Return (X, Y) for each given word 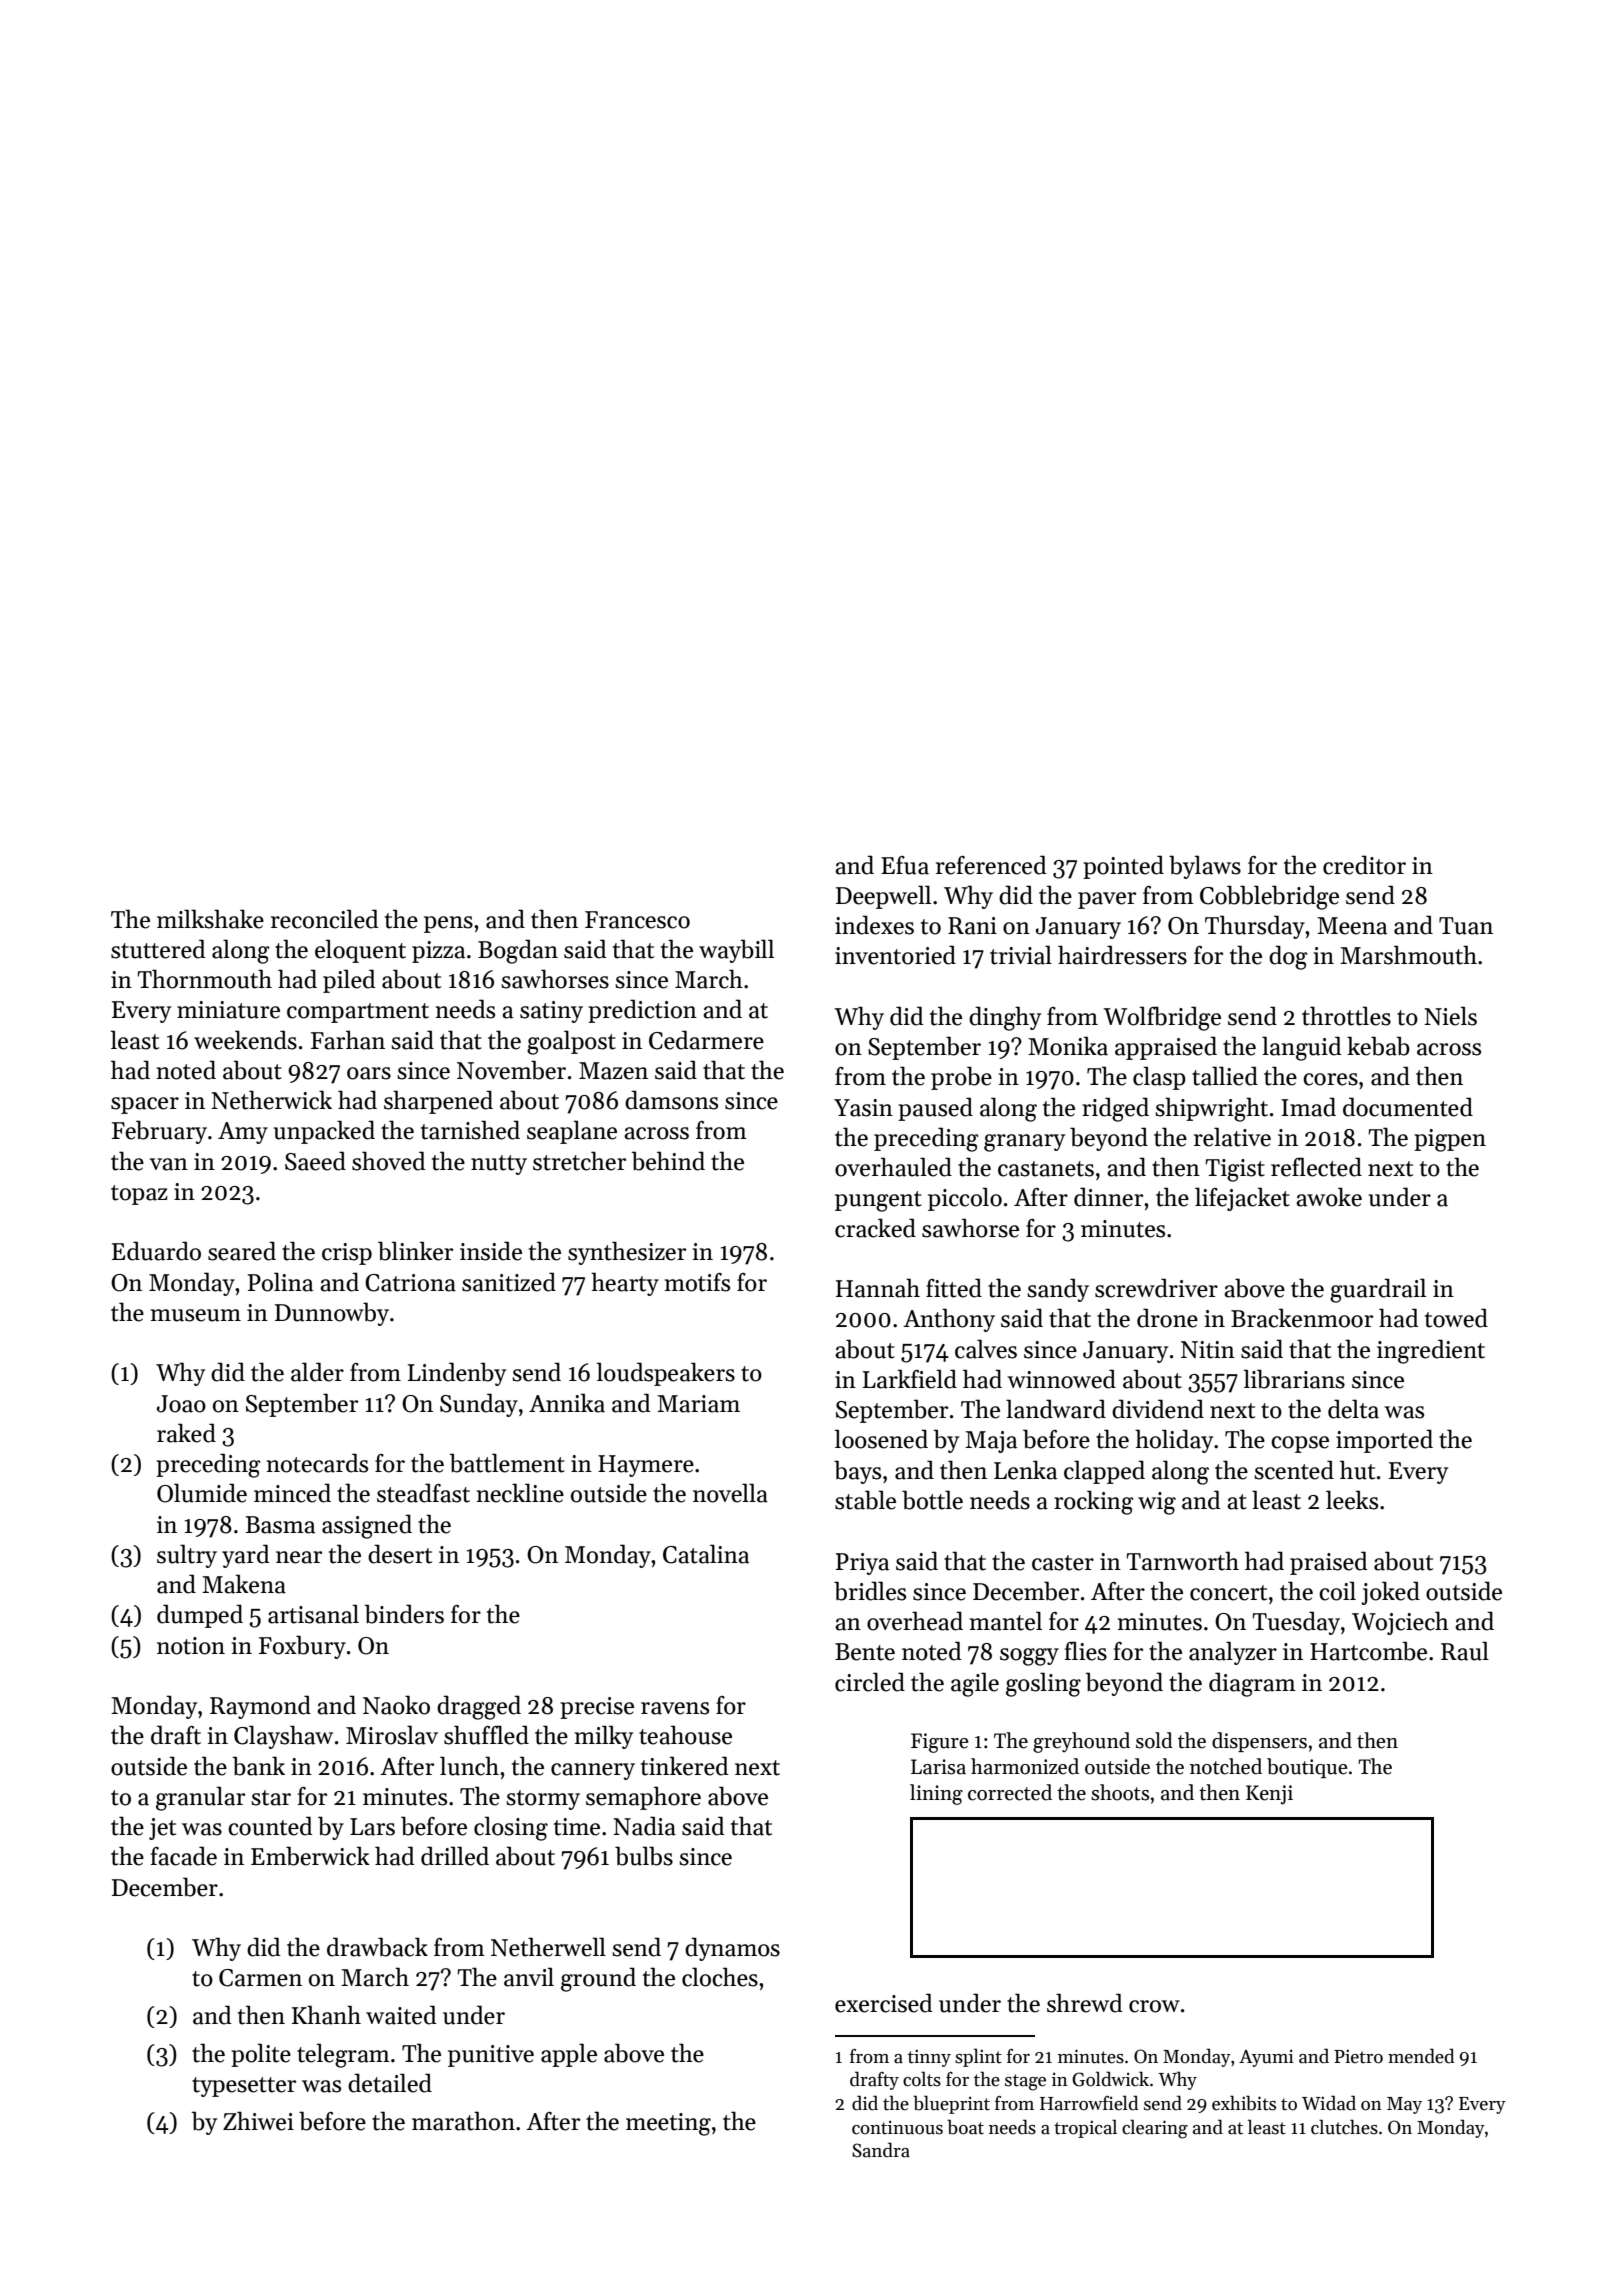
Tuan (1466, 926)
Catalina (706, 1554)
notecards (317, 1463)
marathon (463, 2121)
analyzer (1233, 1653)
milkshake (210, 919)
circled (870, 1682)
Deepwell (883, 897)
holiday (1174, 1441)
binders (404, 1614)
